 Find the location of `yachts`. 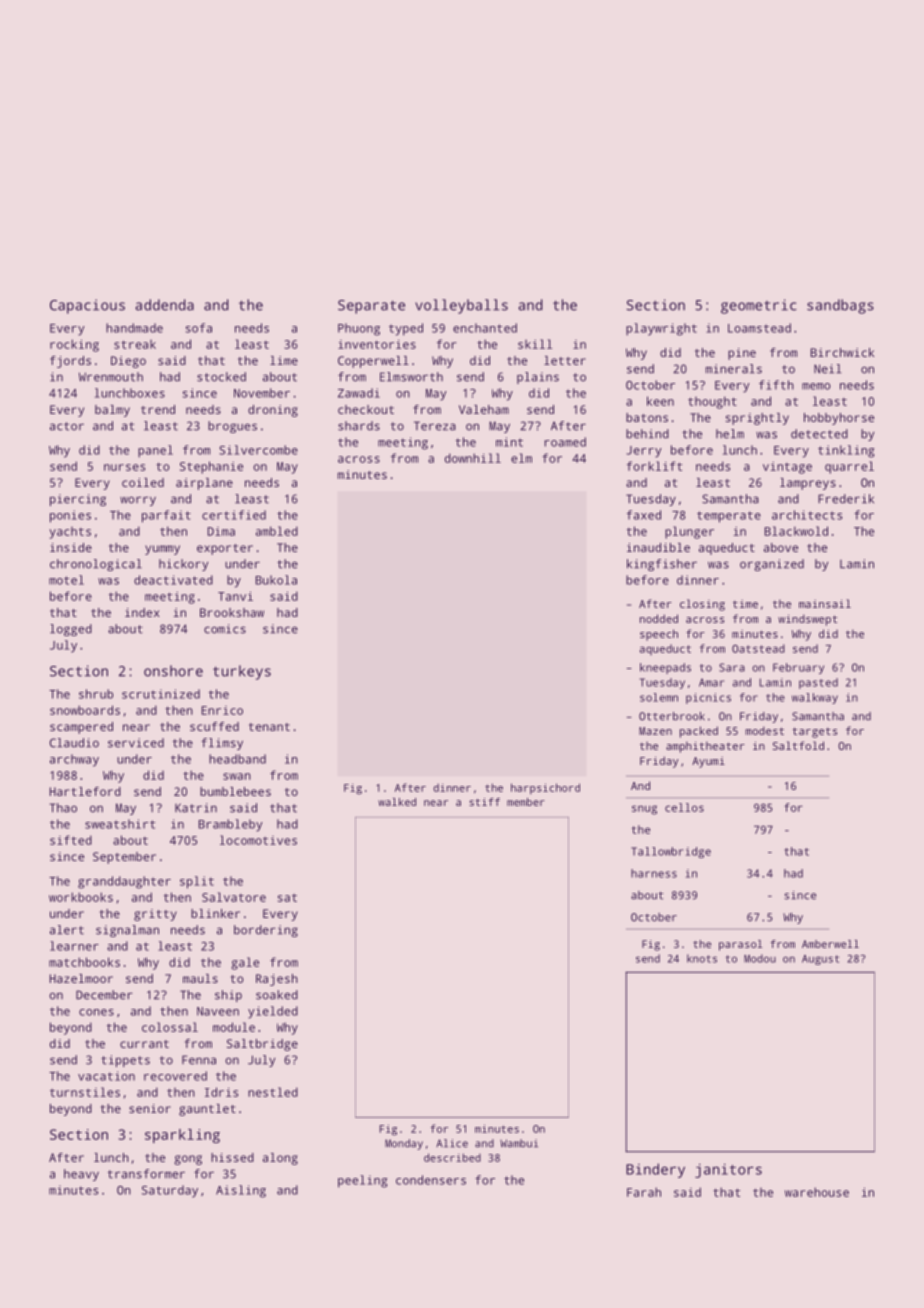

yachts is located at coordinates (70, 533).
